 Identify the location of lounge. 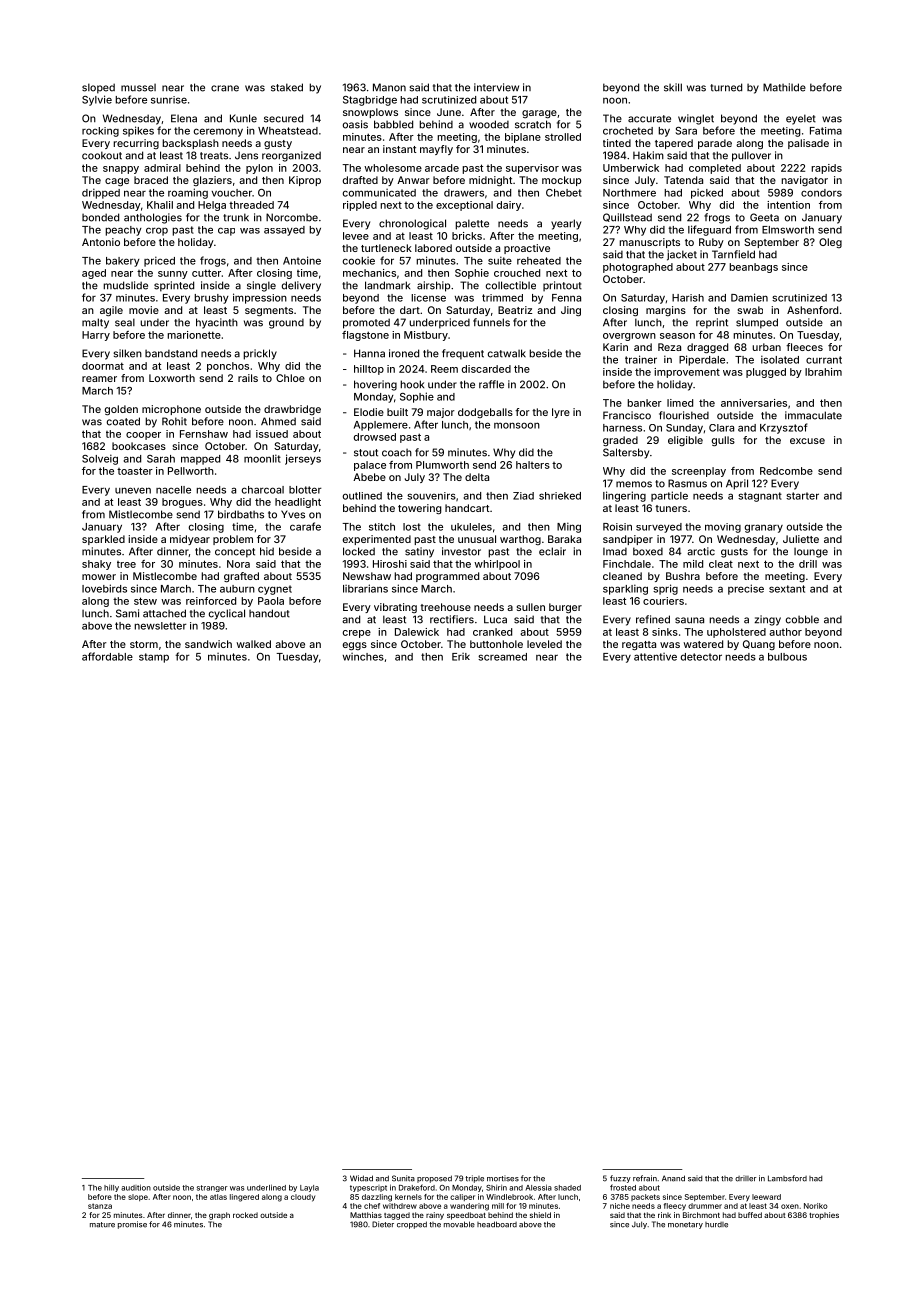
(811, 553).
